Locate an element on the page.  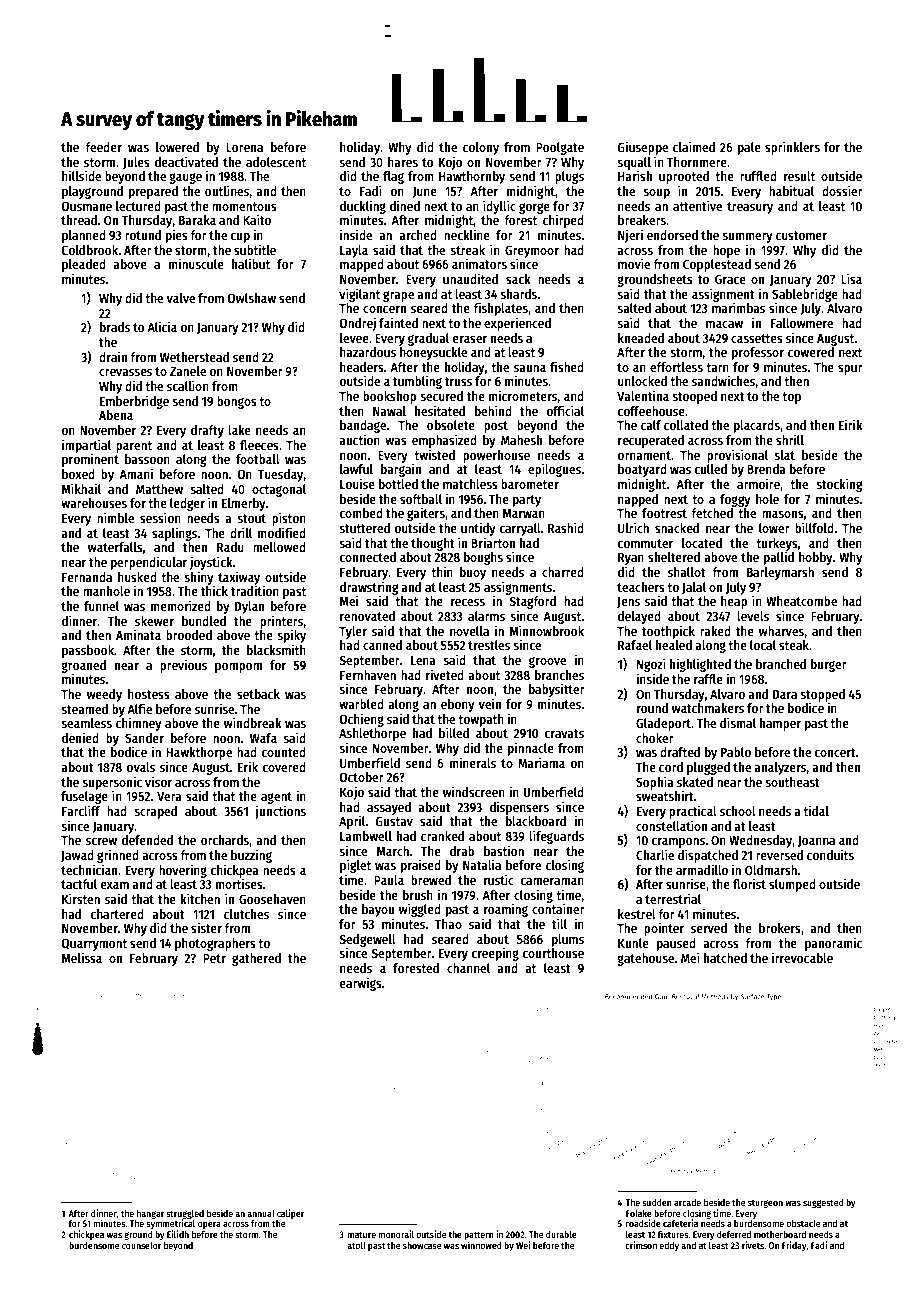
Paula is located at coordinates (389, 880).
